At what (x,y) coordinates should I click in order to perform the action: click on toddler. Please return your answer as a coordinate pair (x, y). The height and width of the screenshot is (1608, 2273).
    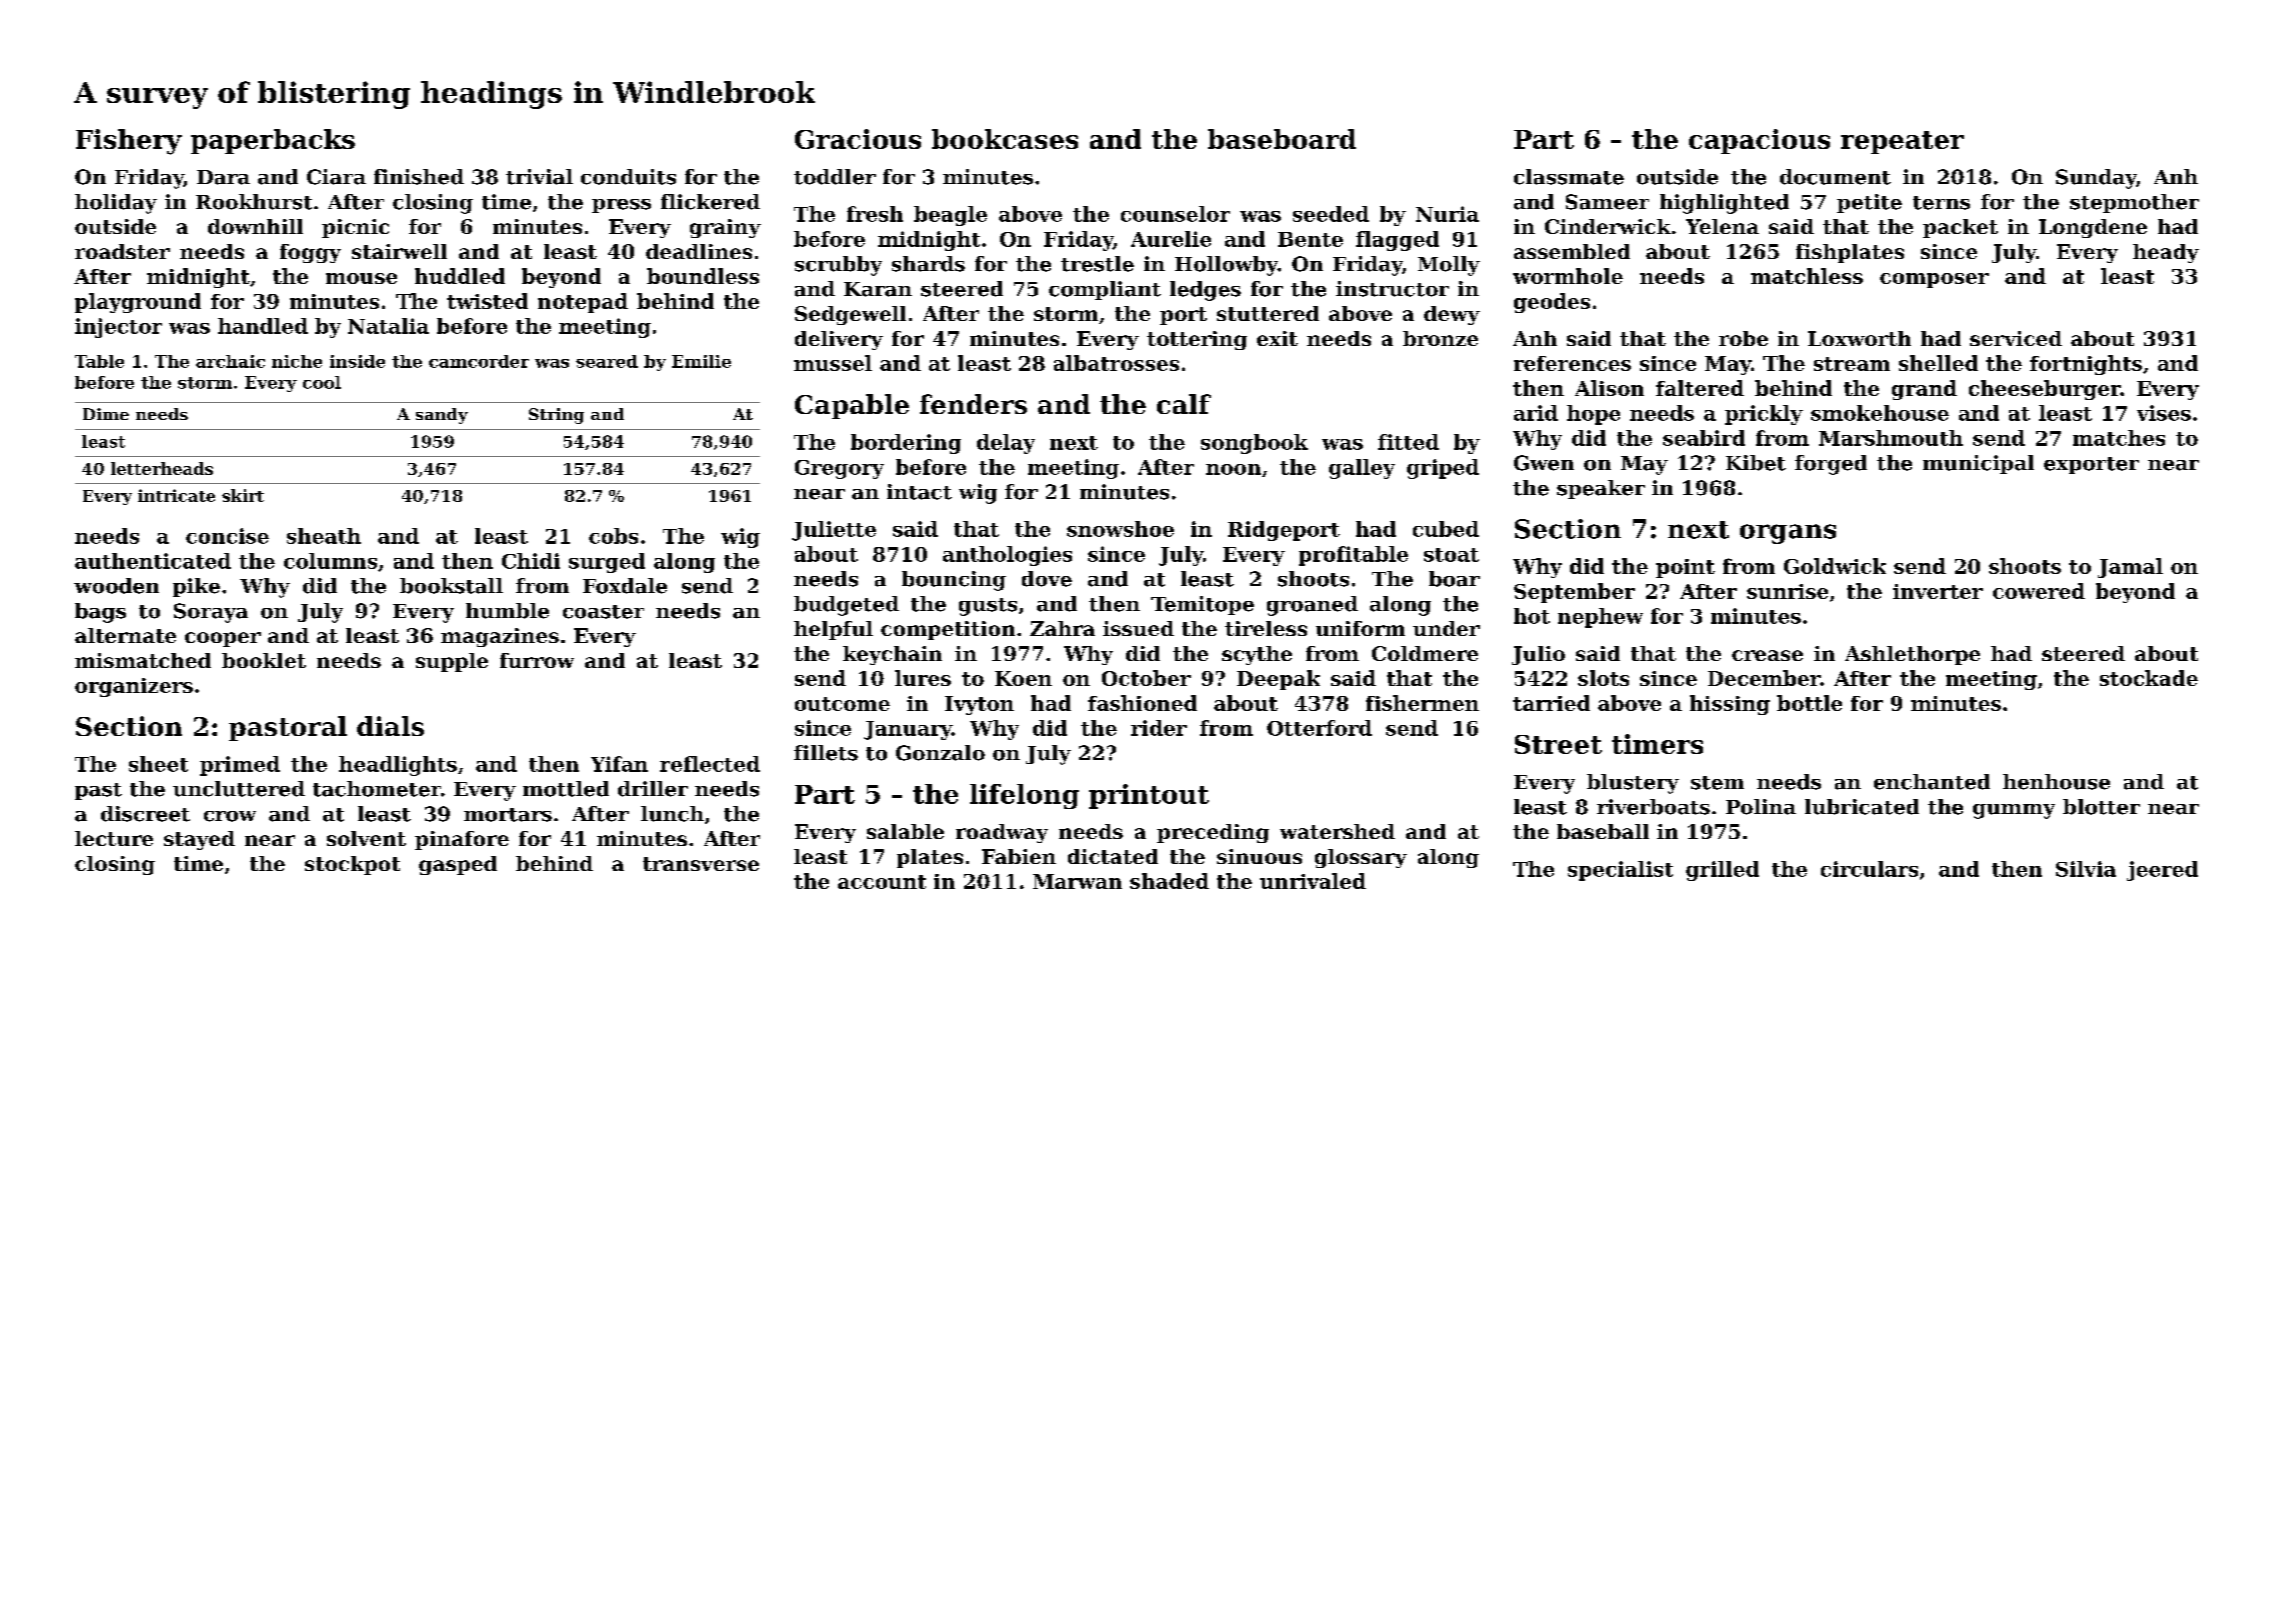
    Looking at the image, I should click on (835, 177).
